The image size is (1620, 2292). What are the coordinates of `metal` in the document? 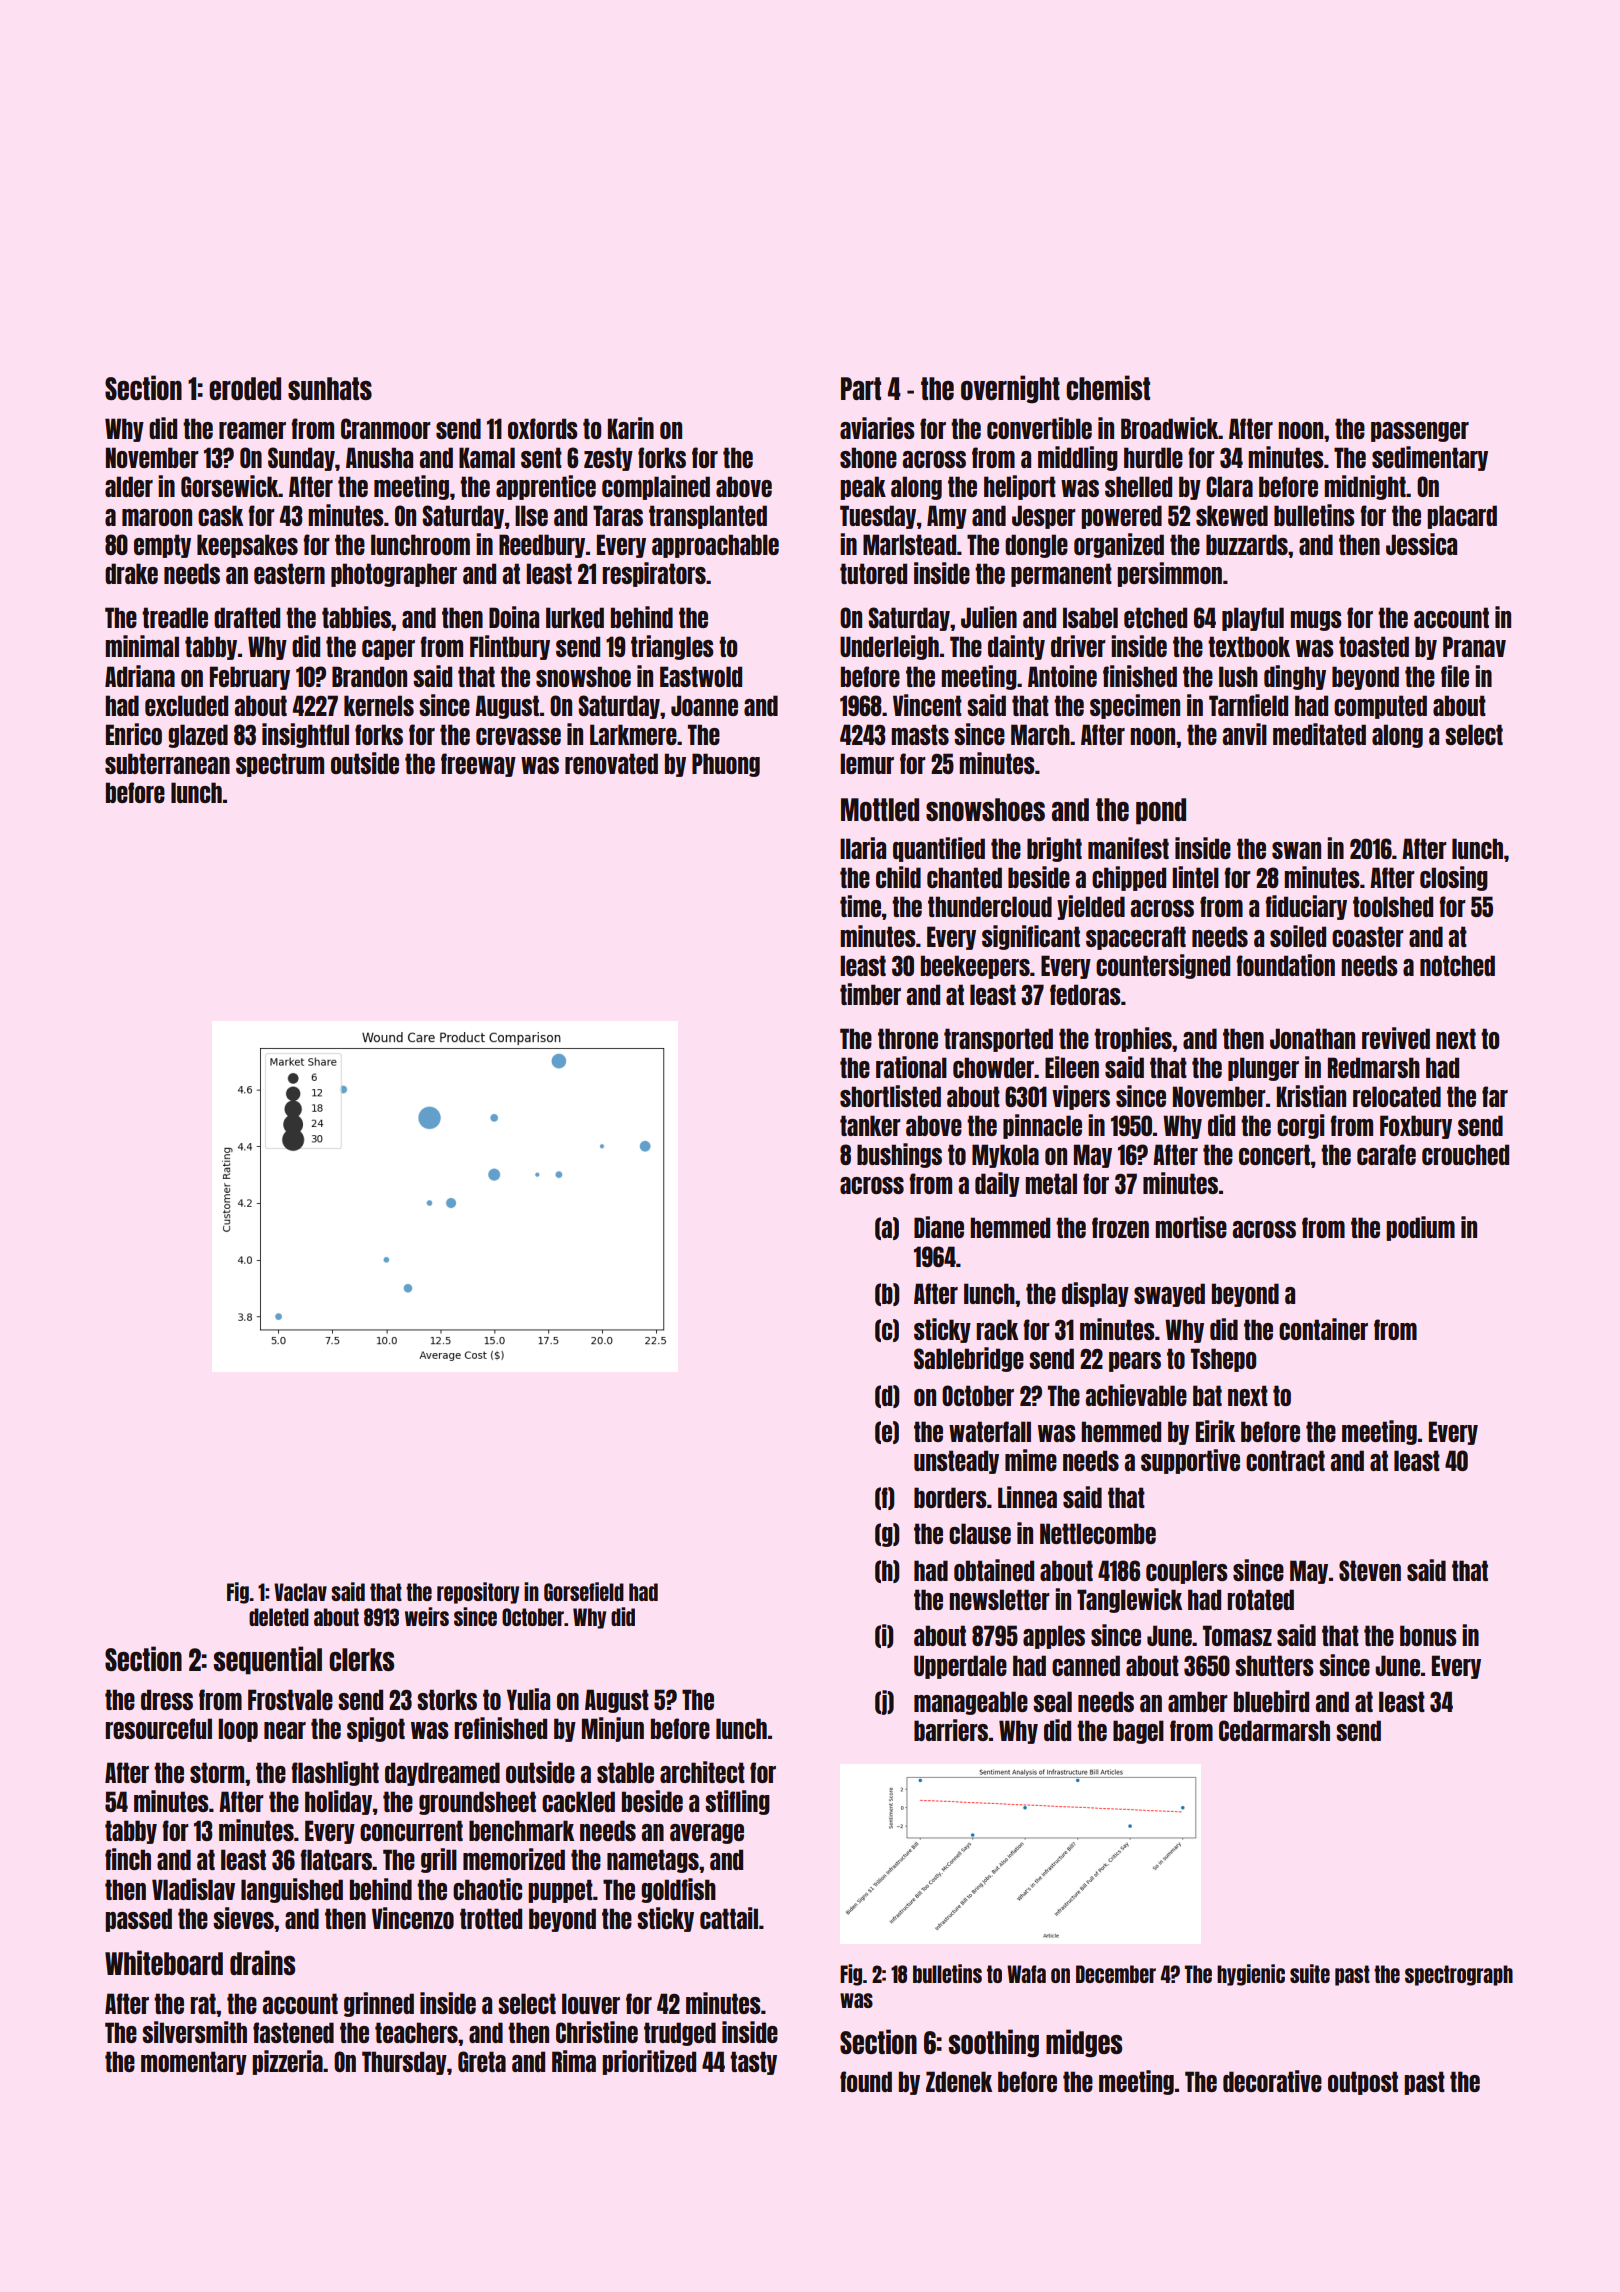 It's located at (1051, 1183).
